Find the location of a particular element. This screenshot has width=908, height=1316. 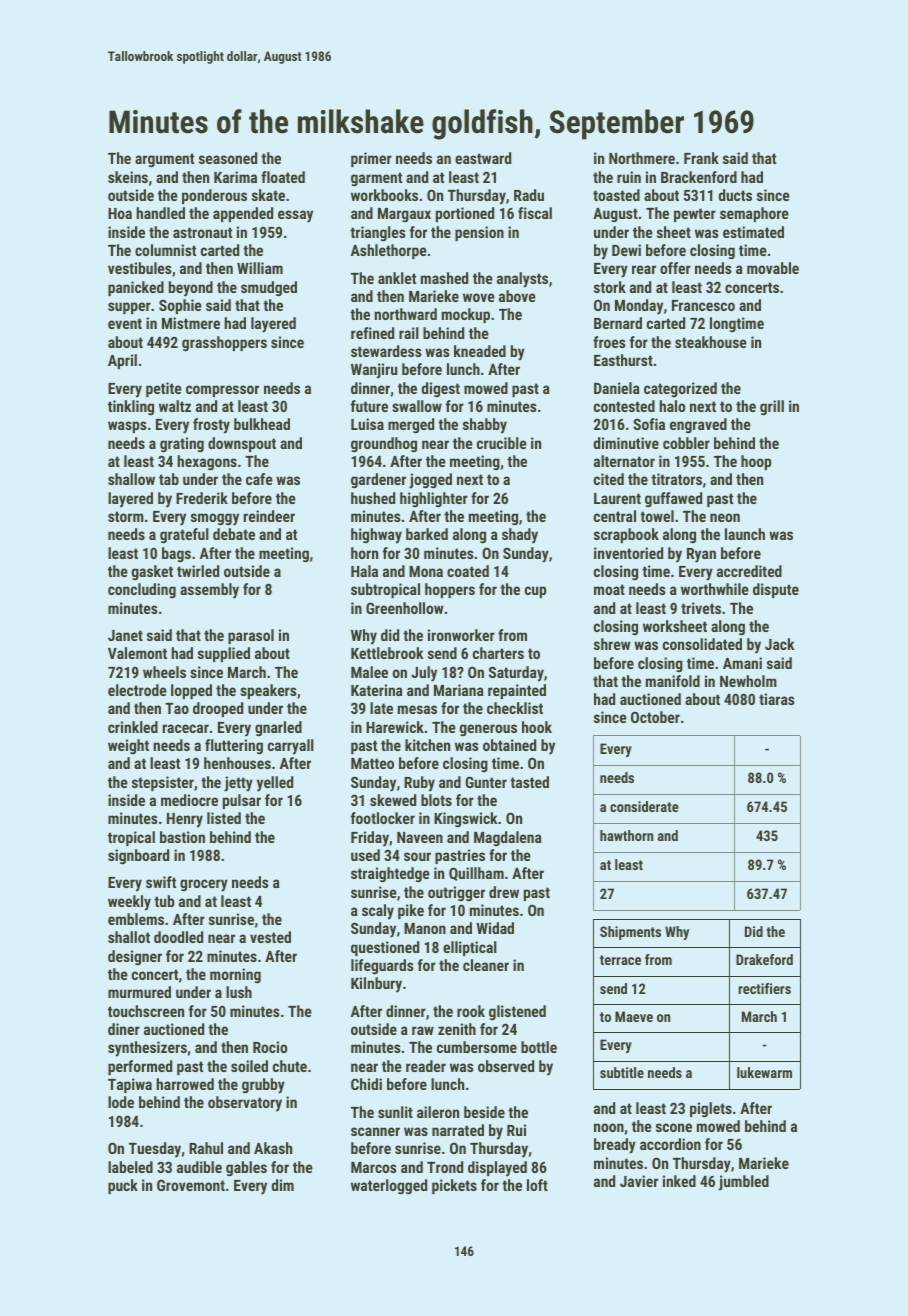

primer is located at coordinates (371, 159).
